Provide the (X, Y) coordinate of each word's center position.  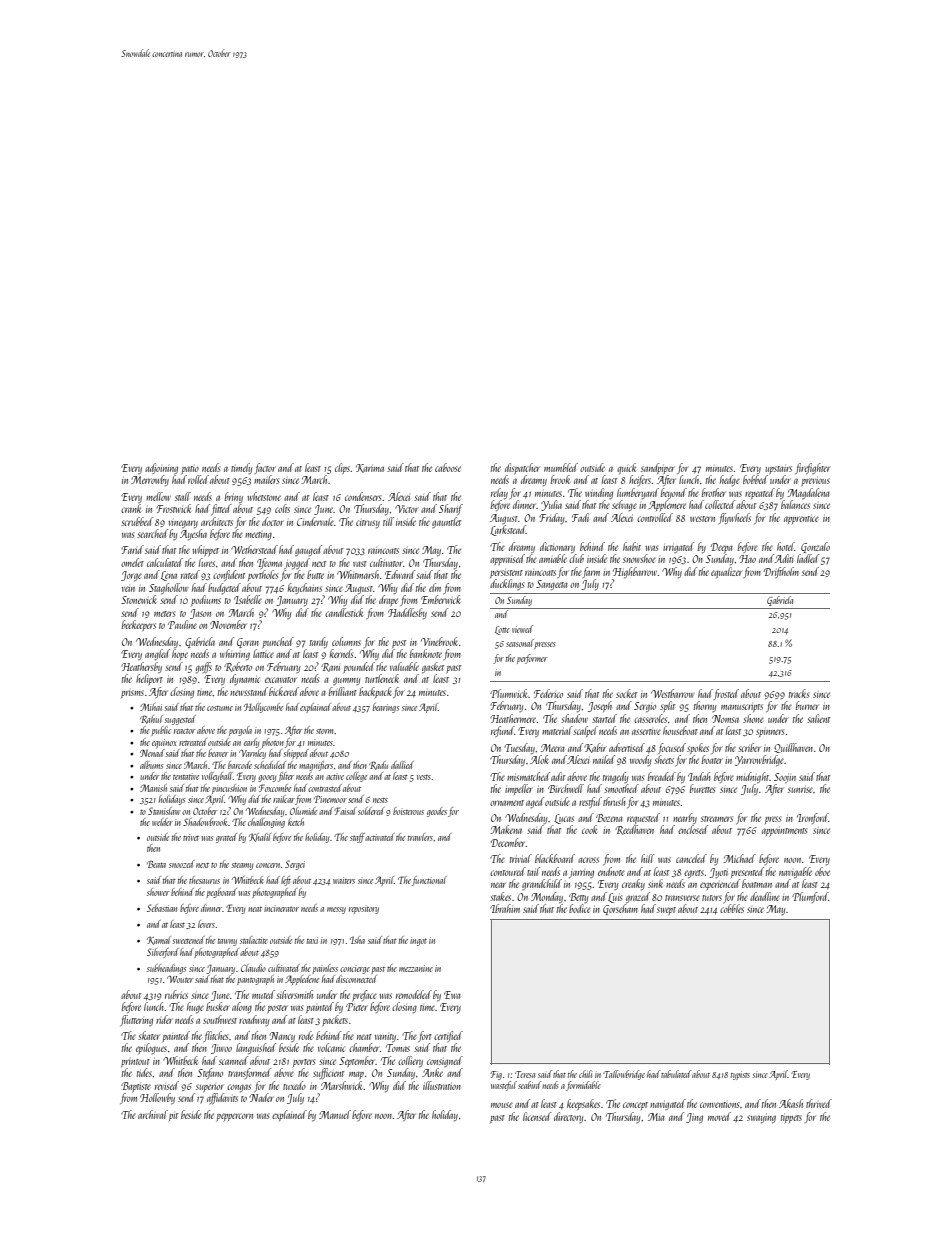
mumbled (561, 467)
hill (648, 858)
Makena (506, 829)
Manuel (335, 1114)
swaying (761, 1119)
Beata (156, 864)
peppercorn (234, 1117)
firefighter (813, 468)
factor (265, 468)
